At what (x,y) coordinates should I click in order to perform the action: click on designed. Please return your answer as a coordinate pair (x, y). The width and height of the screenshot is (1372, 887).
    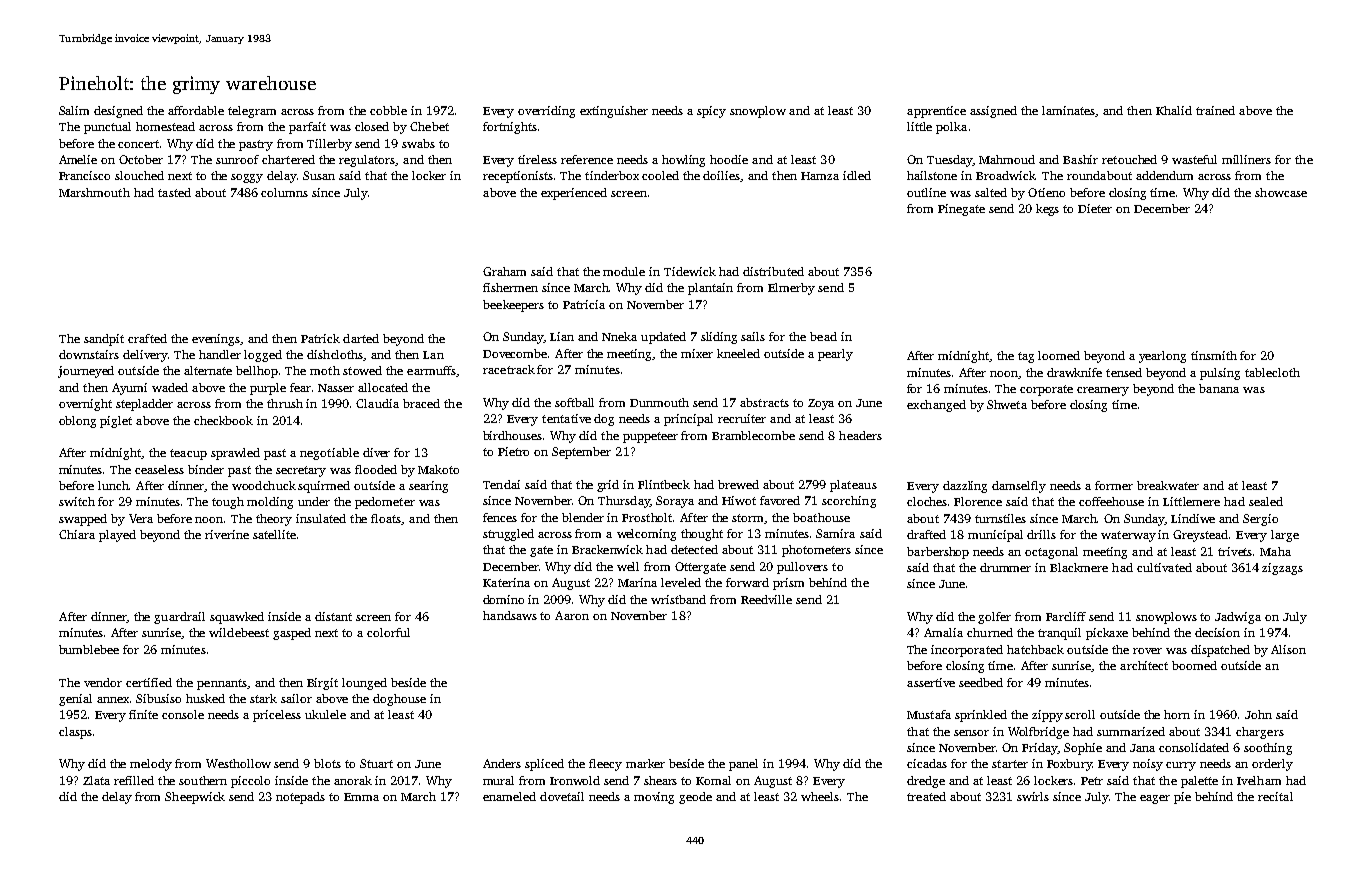
    Looking at the image, I should click on (118, 112).
